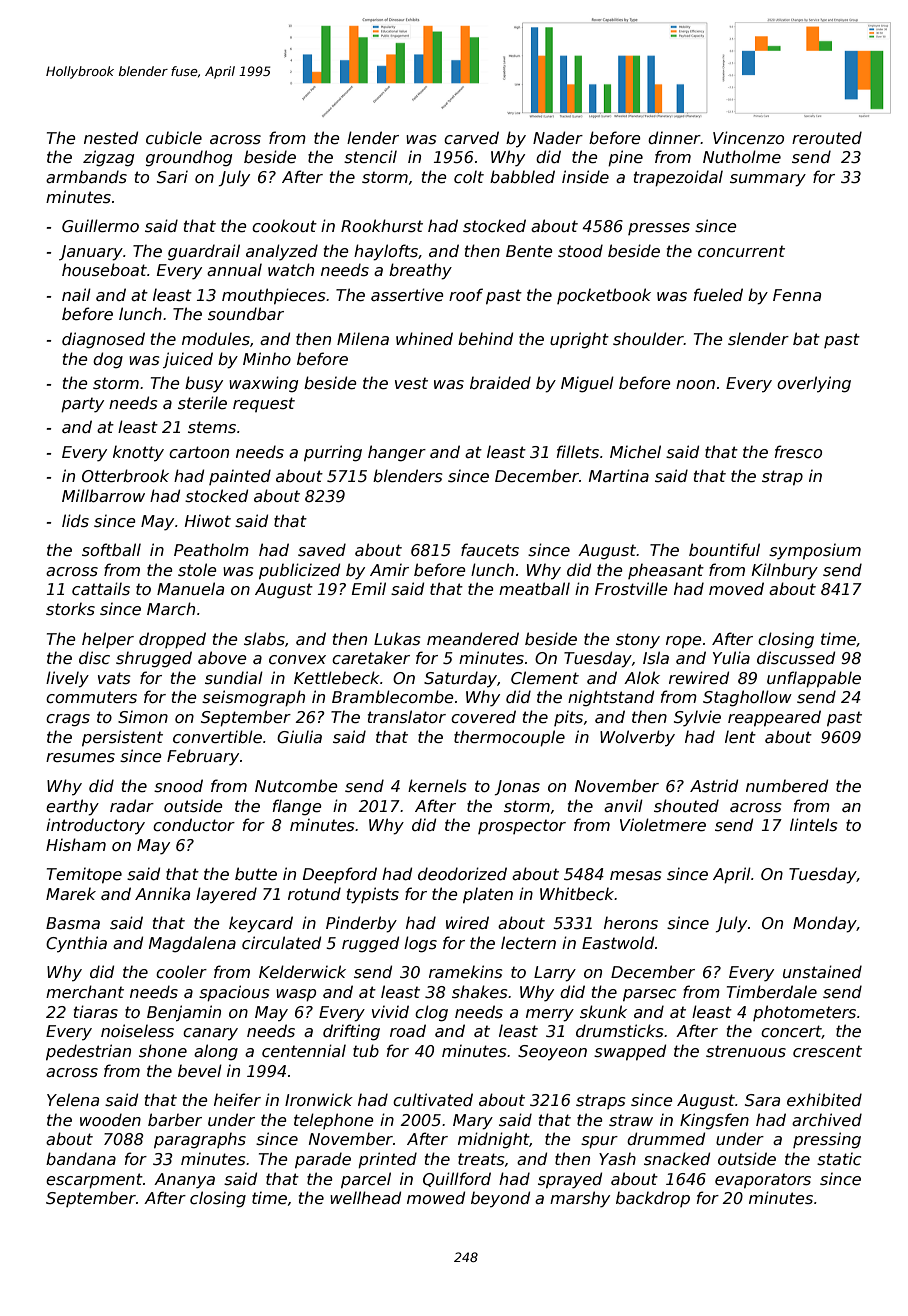 The height and width of the screenshot is (1316, 908). Describe the element at coordinates (480, 992) in the screenshot. I see `shakes` at that location.
